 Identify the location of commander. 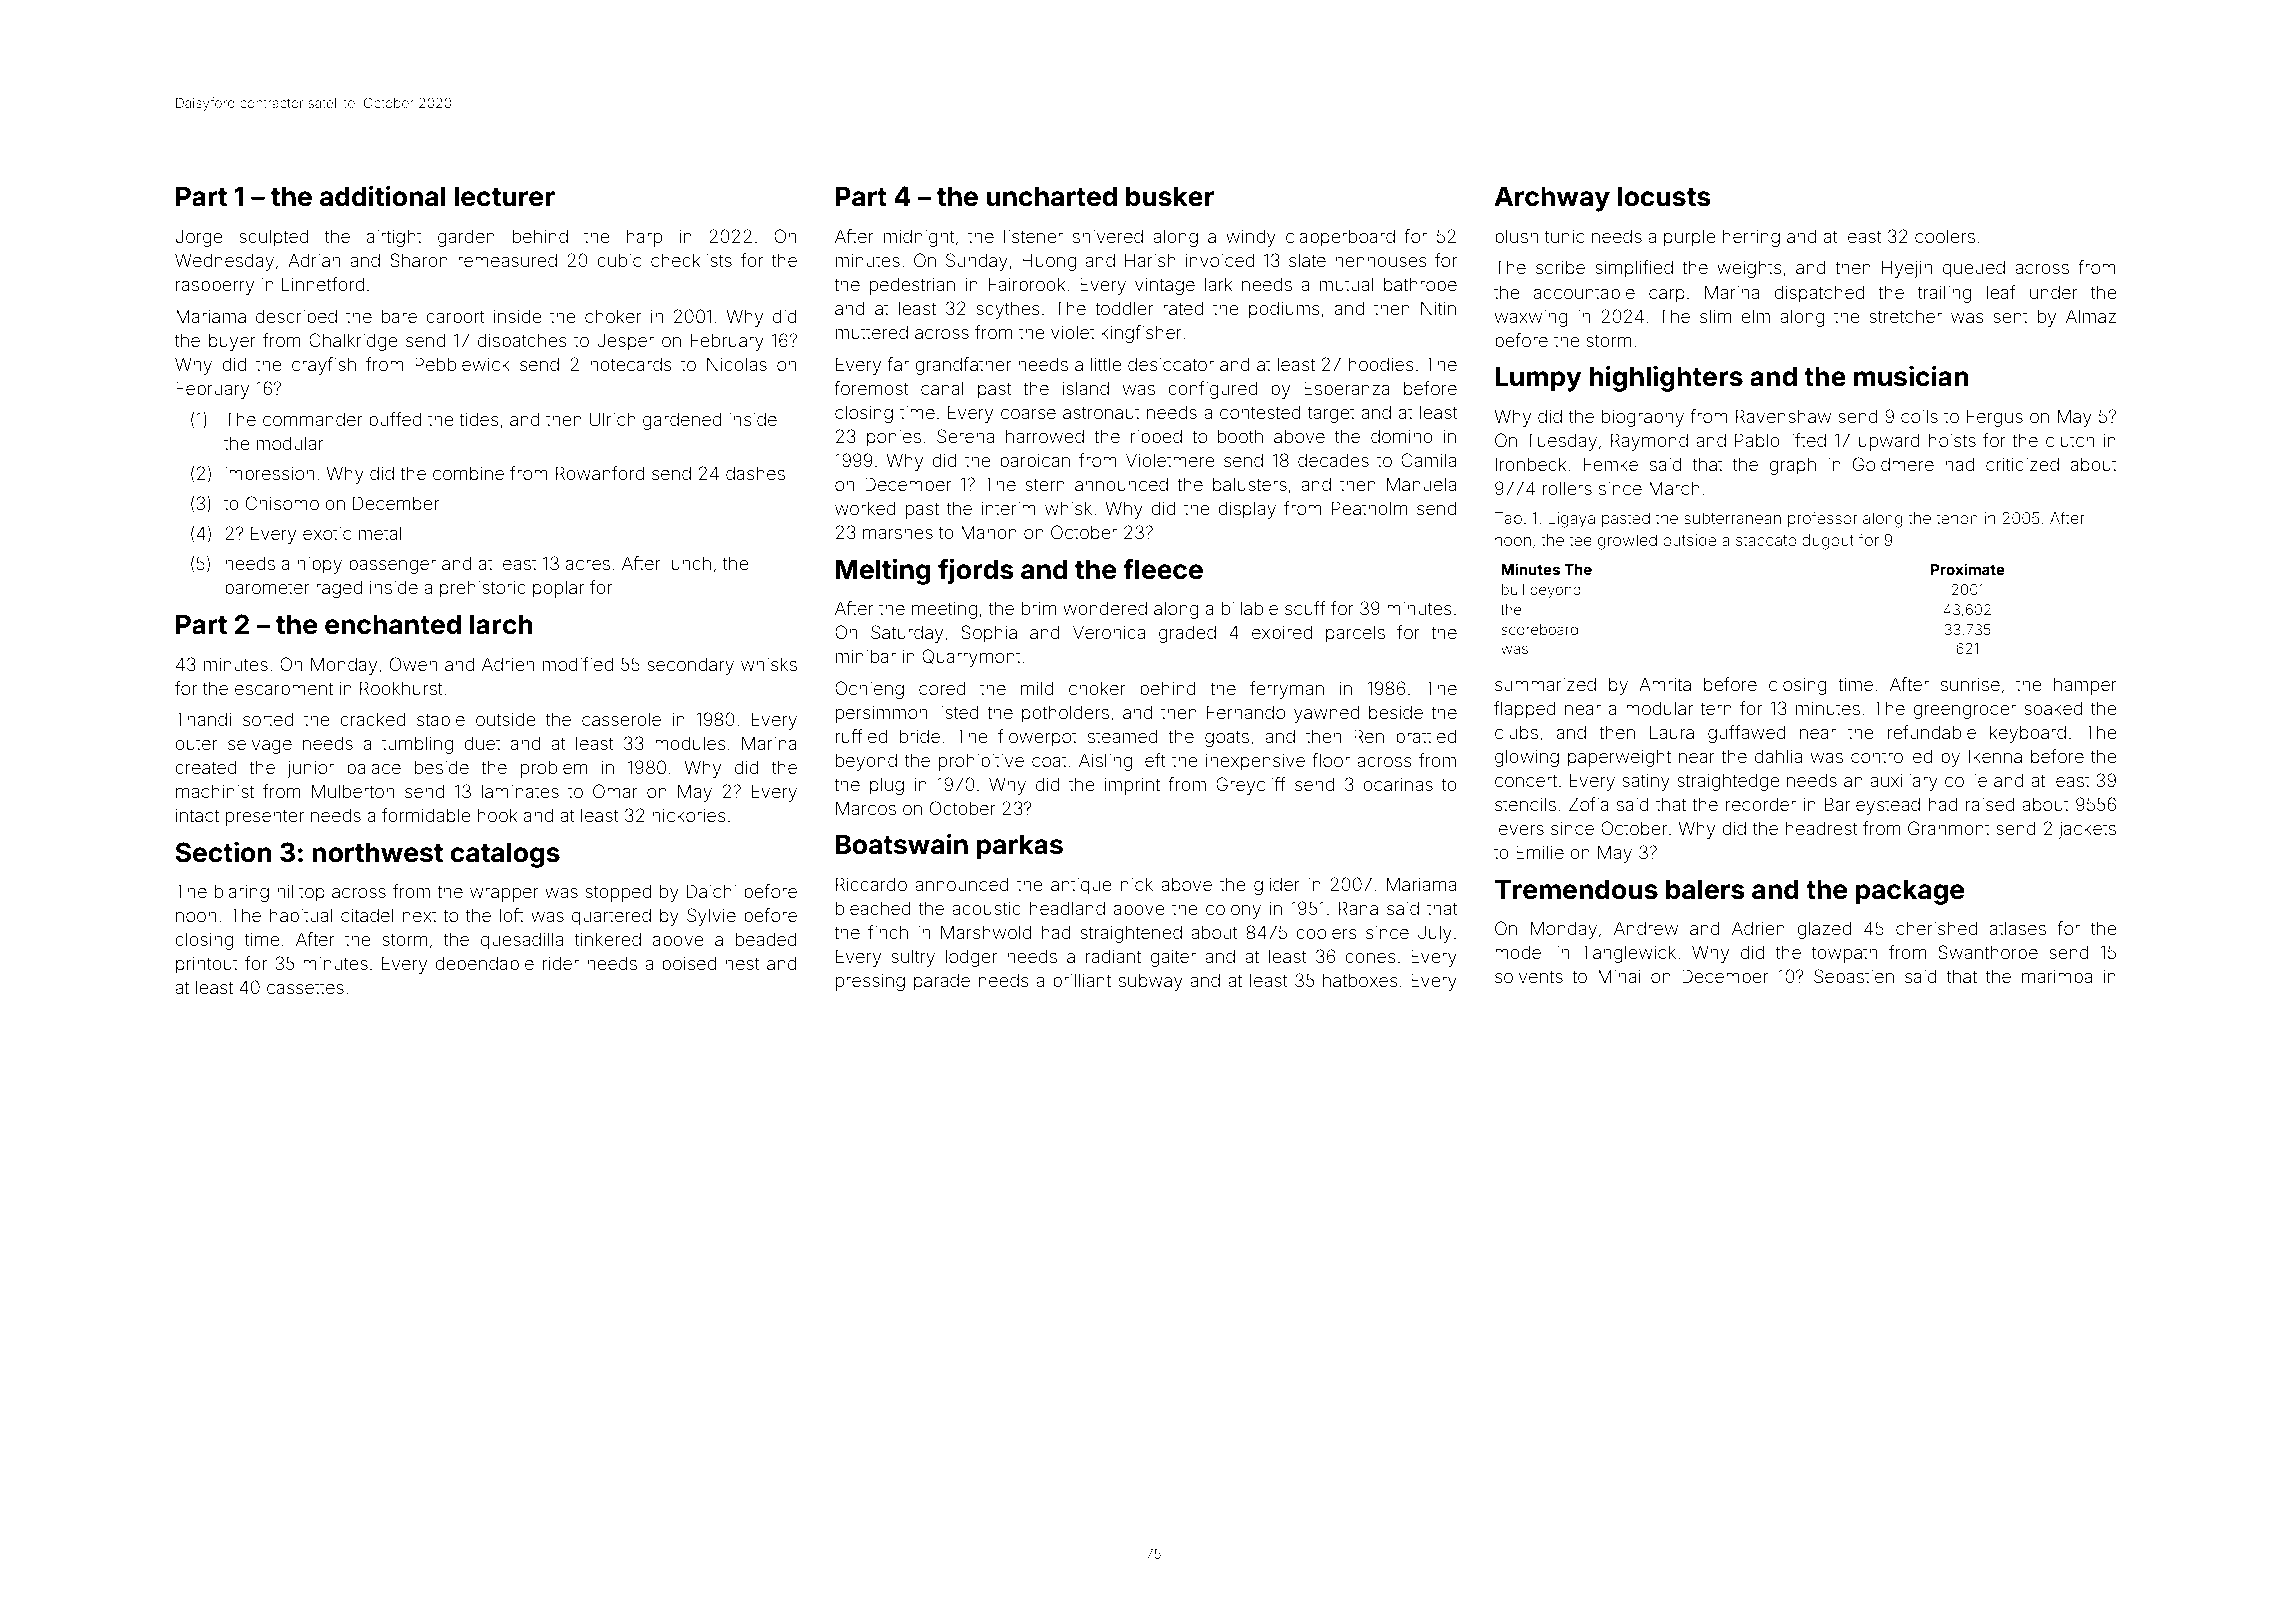
(313, 419).
